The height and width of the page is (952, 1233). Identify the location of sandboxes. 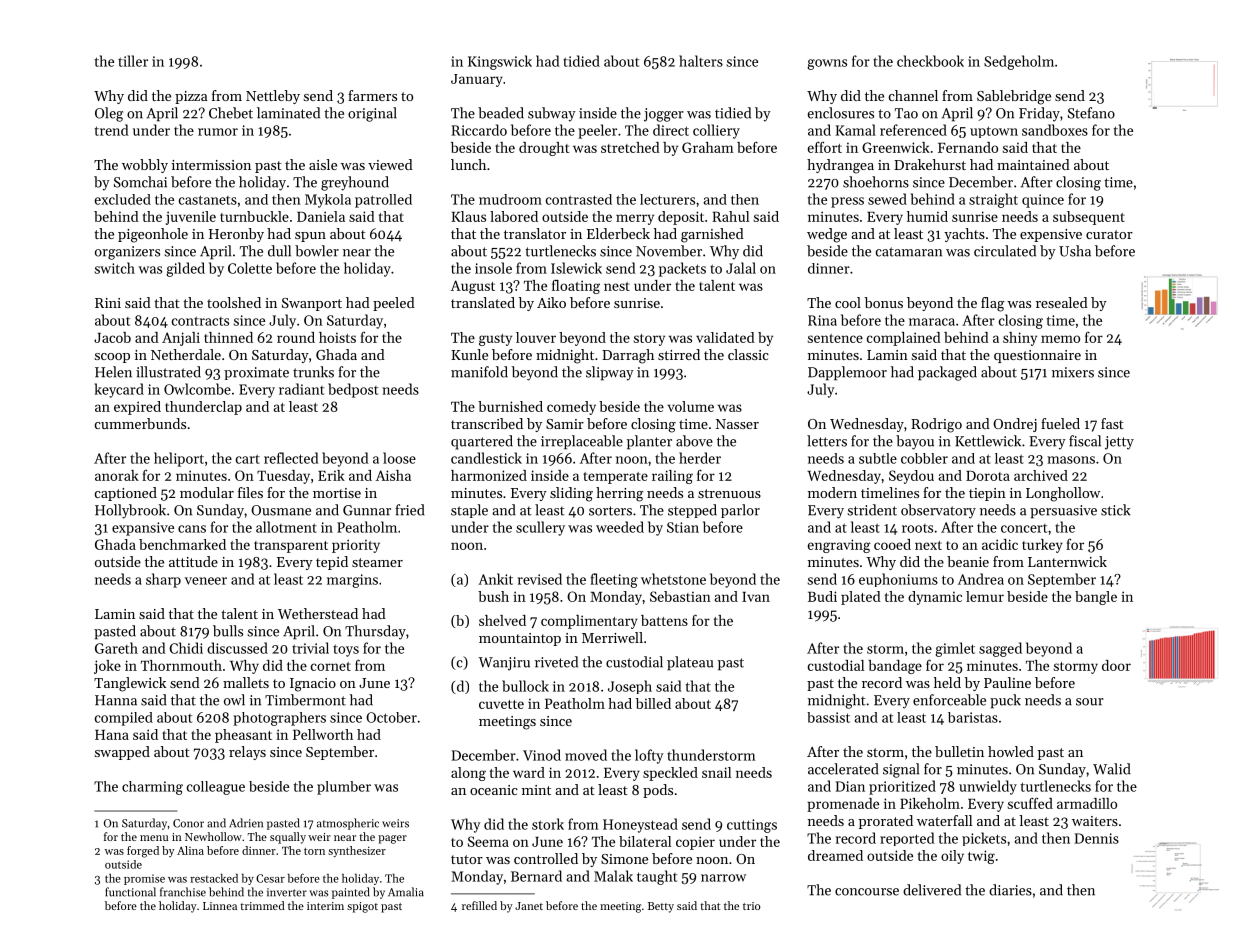
(1055, 130).
